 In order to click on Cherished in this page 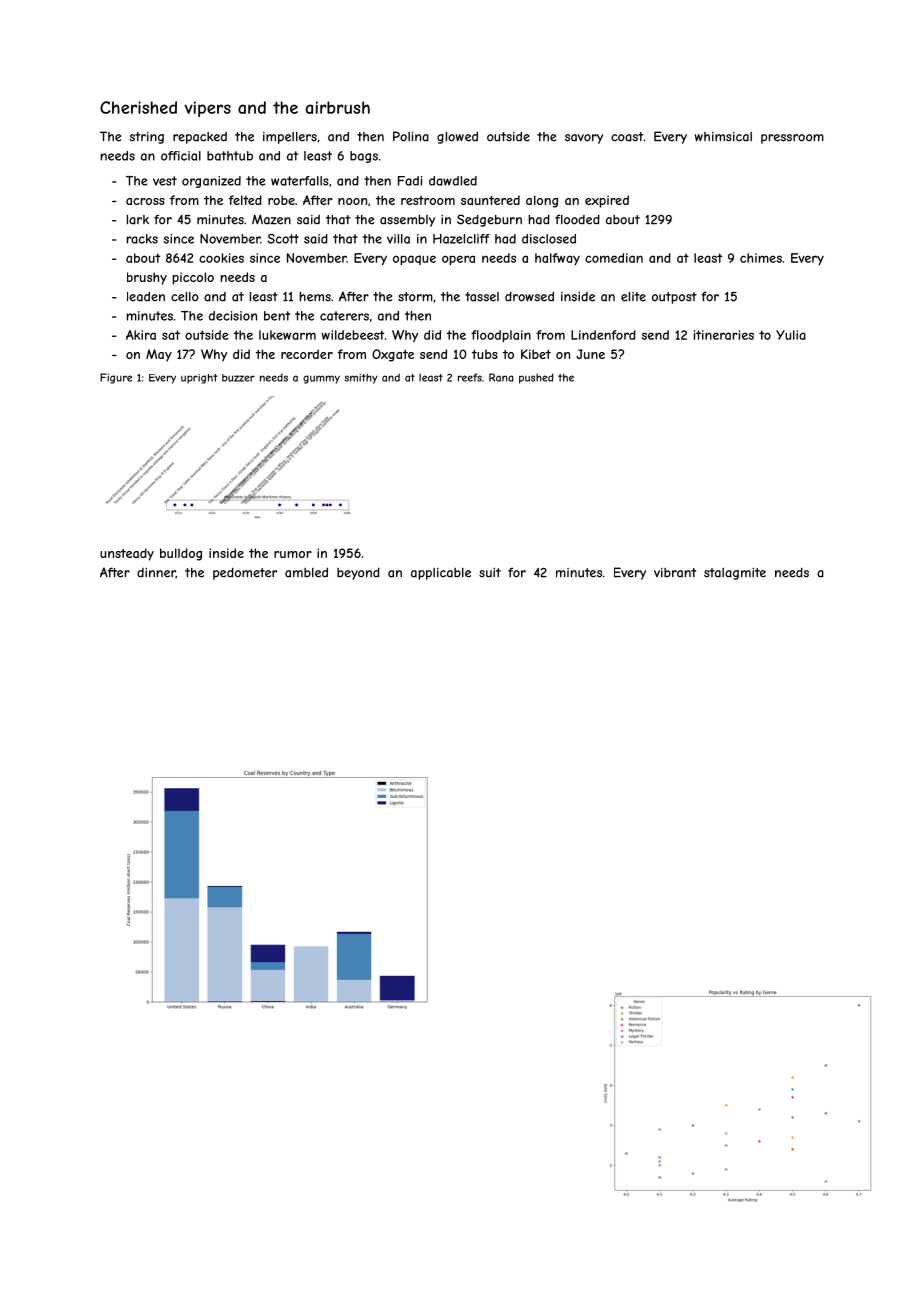, I will do `click(138, 107)`.
